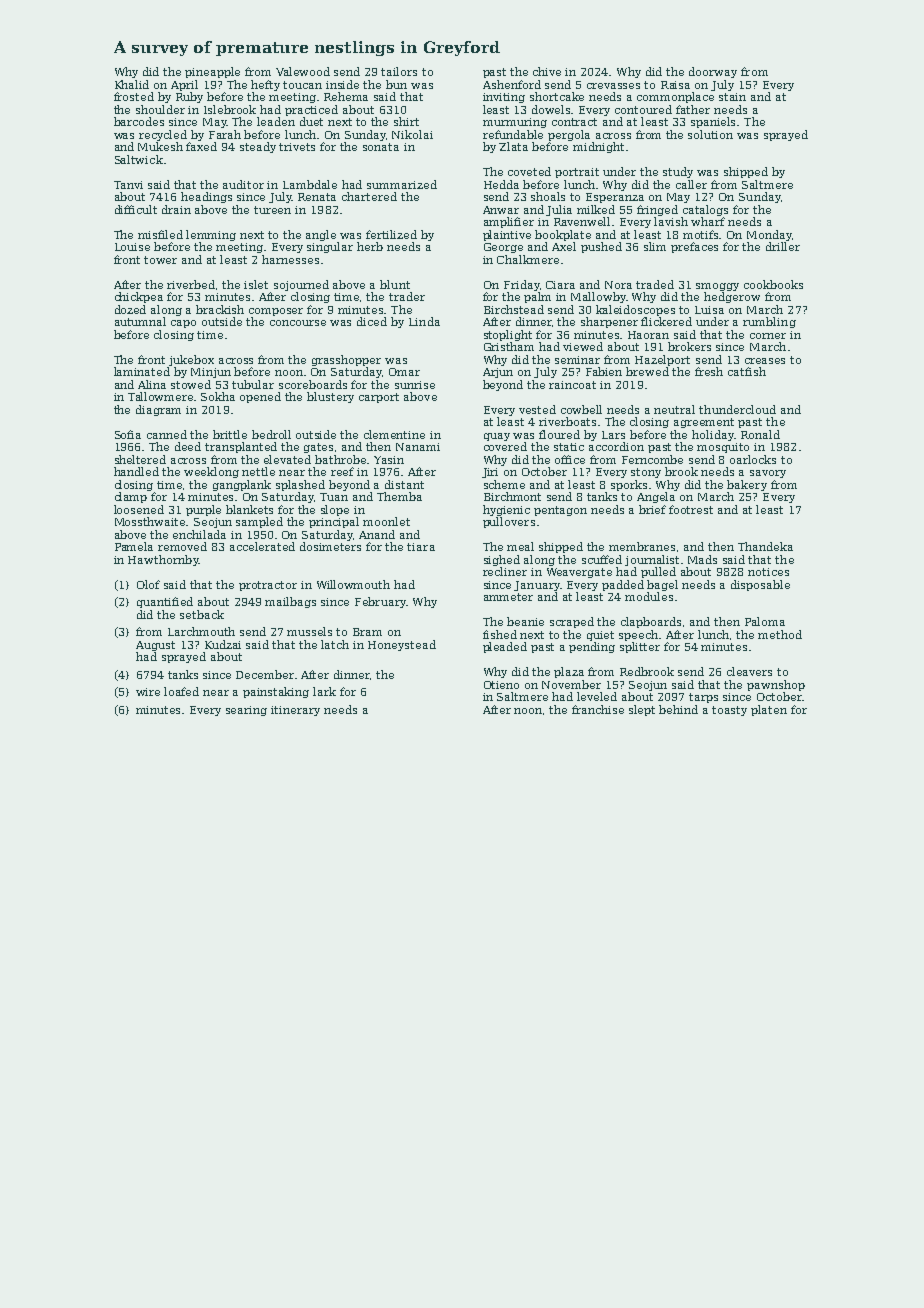 This screenshot has height=1308, width=924. What do you see at coordinates (155, 646) in the screenshot?
I see `August` at bounding box center [155, 646].
